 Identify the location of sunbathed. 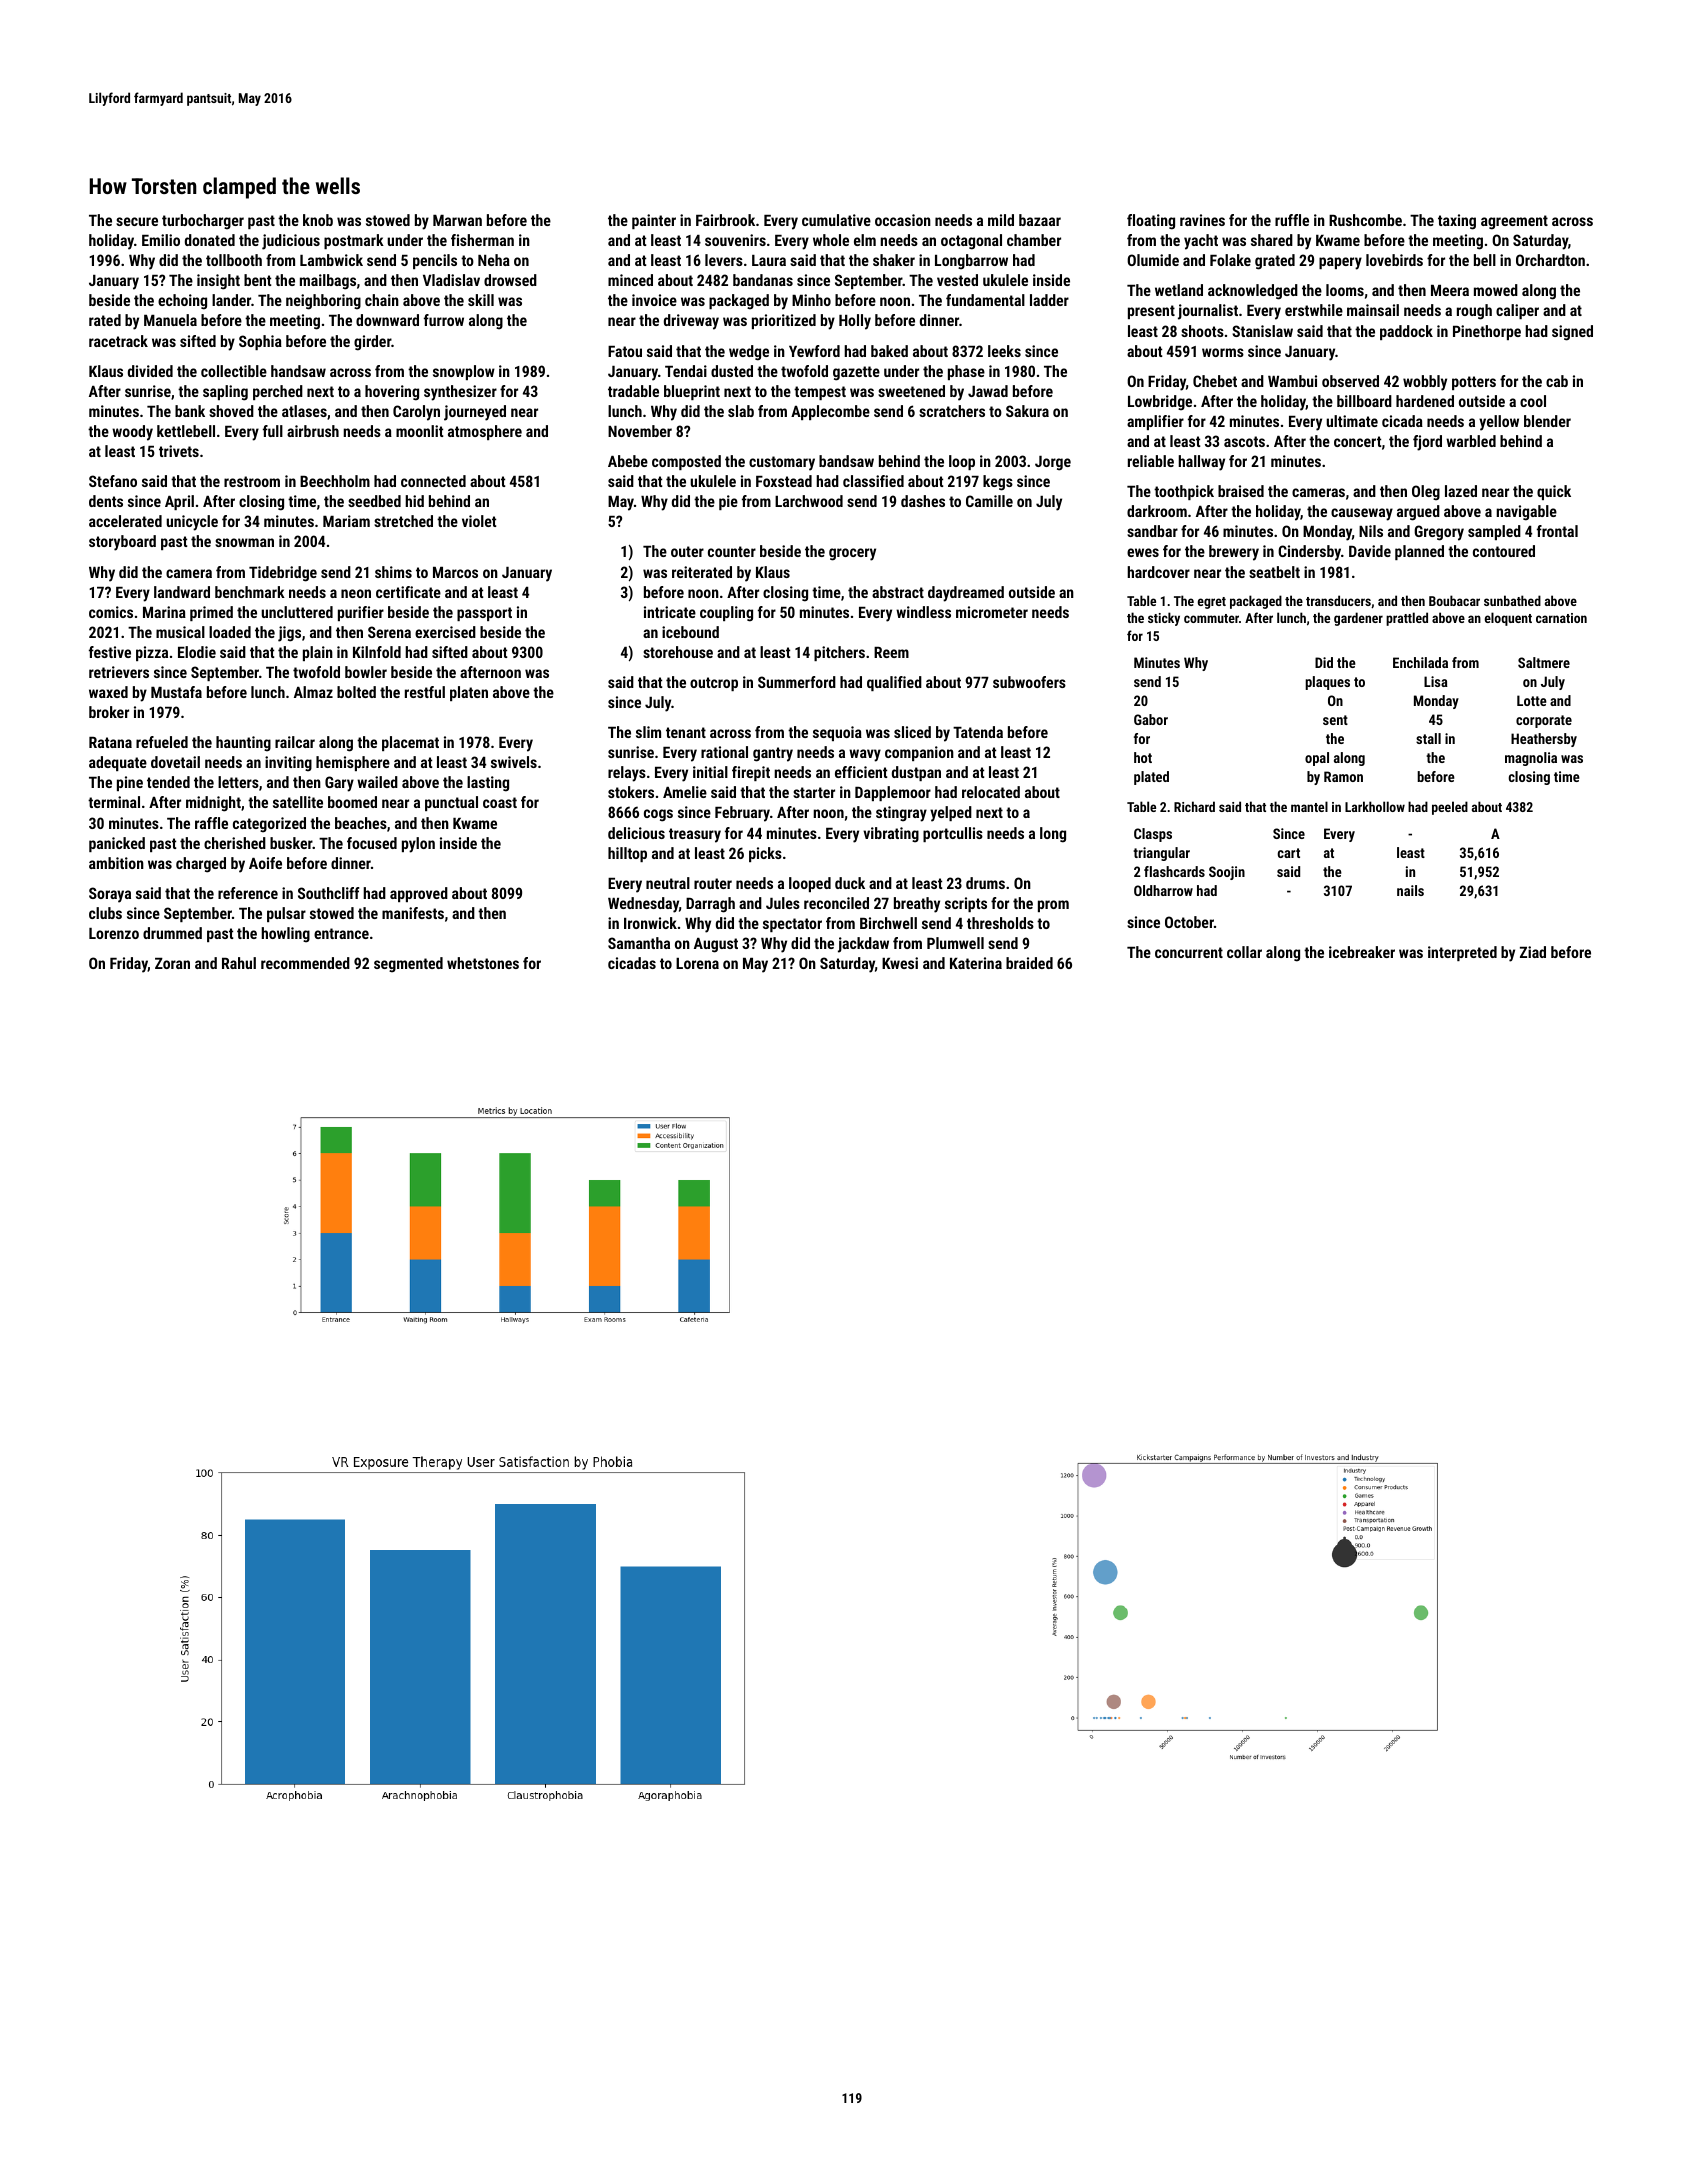
(1512, 600).
